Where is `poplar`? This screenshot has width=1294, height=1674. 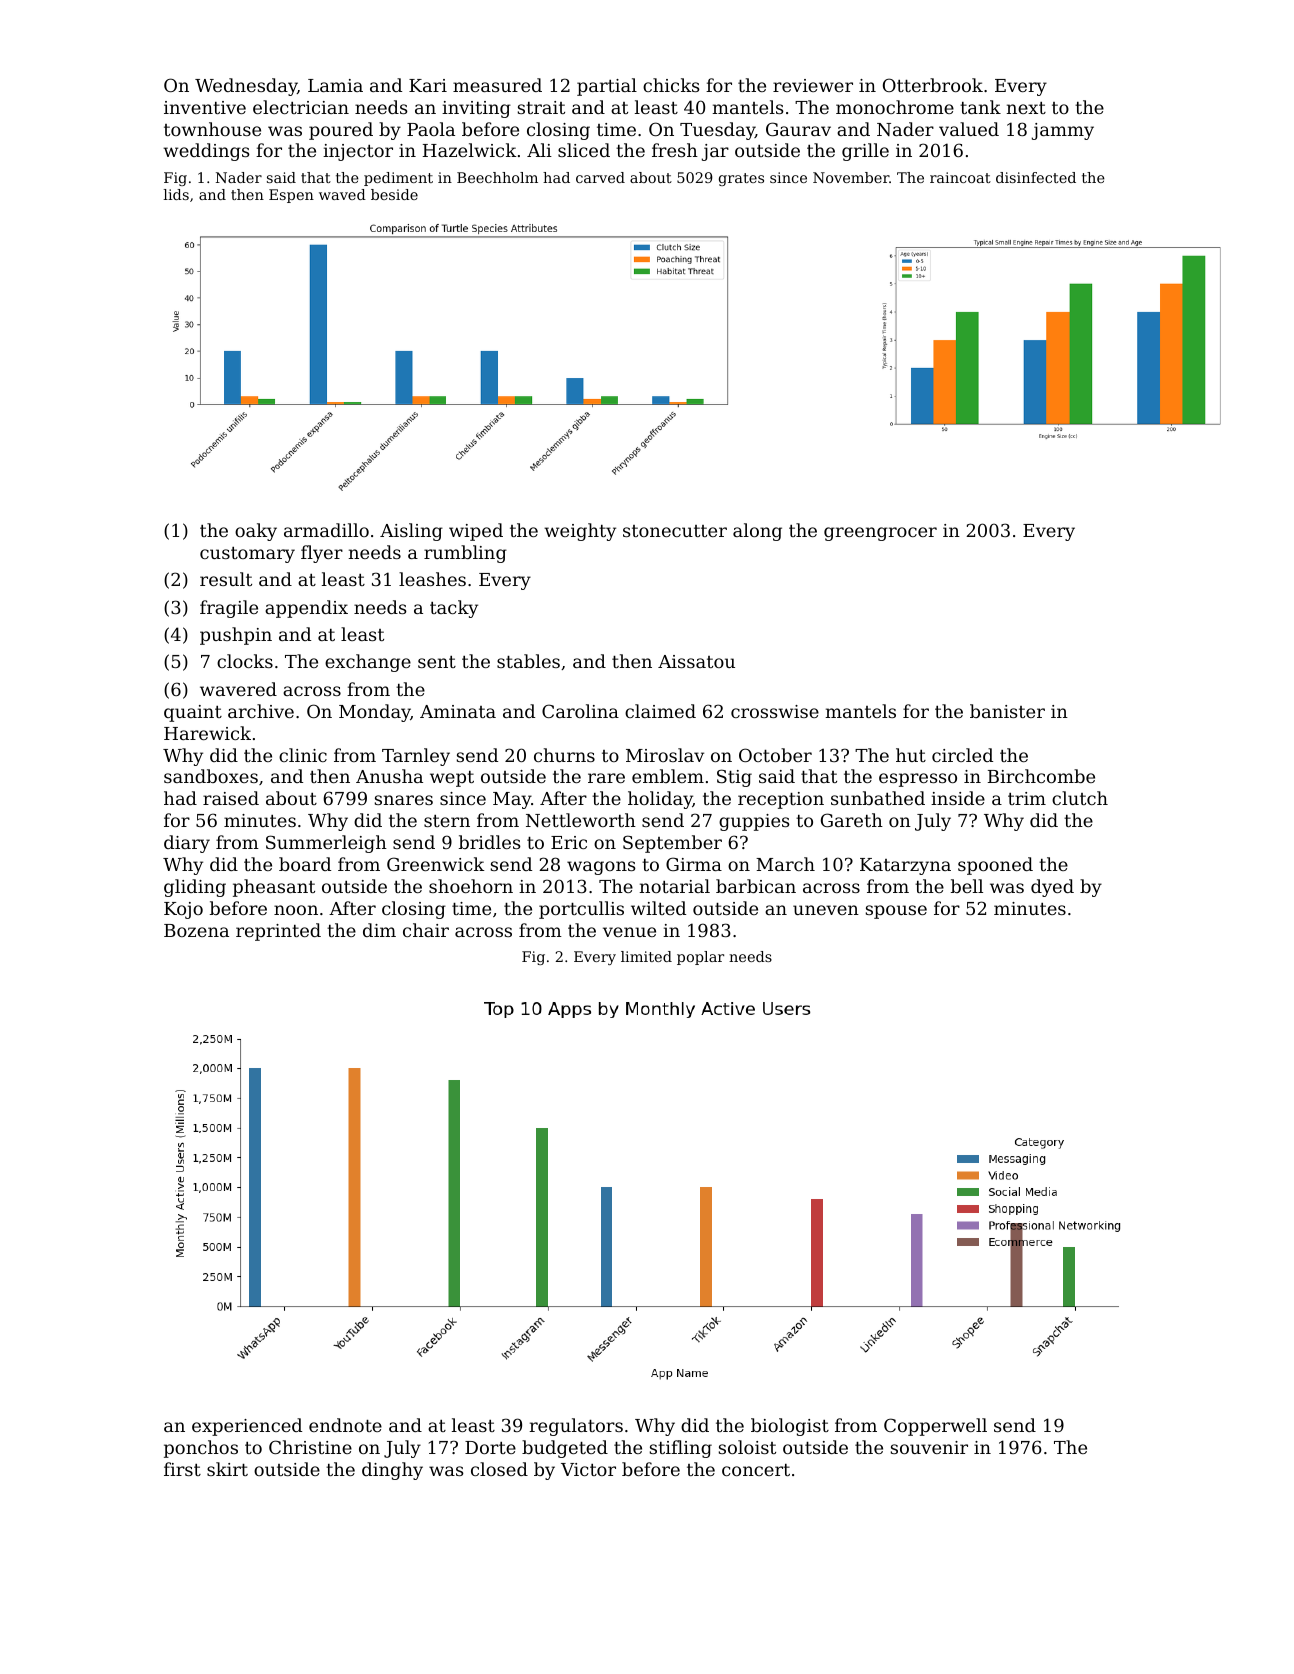 poplar is located at coordinates (700, 958).
